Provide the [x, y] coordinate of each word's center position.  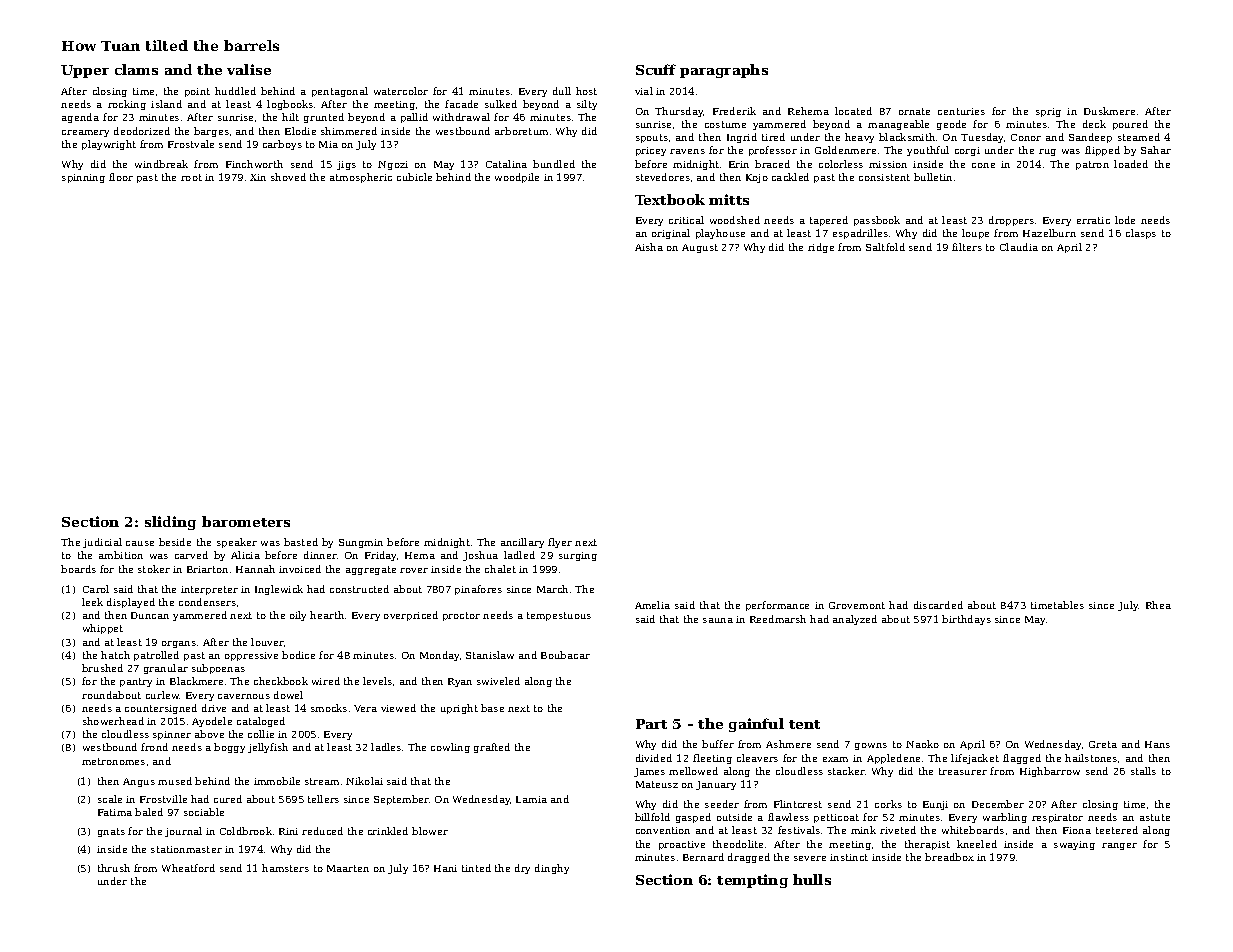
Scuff [656, 69]
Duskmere [1109, 111]
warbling [1005, 818]
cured [228, 799]
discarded [938, 605]
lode [1125, 220]
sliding [170, 523]
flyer [560, 543]
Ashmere [788, 744]
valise [249, 69]
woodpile [517, 178]
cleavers [757, 758]
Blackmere [196, 681]
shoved [288, 177]
